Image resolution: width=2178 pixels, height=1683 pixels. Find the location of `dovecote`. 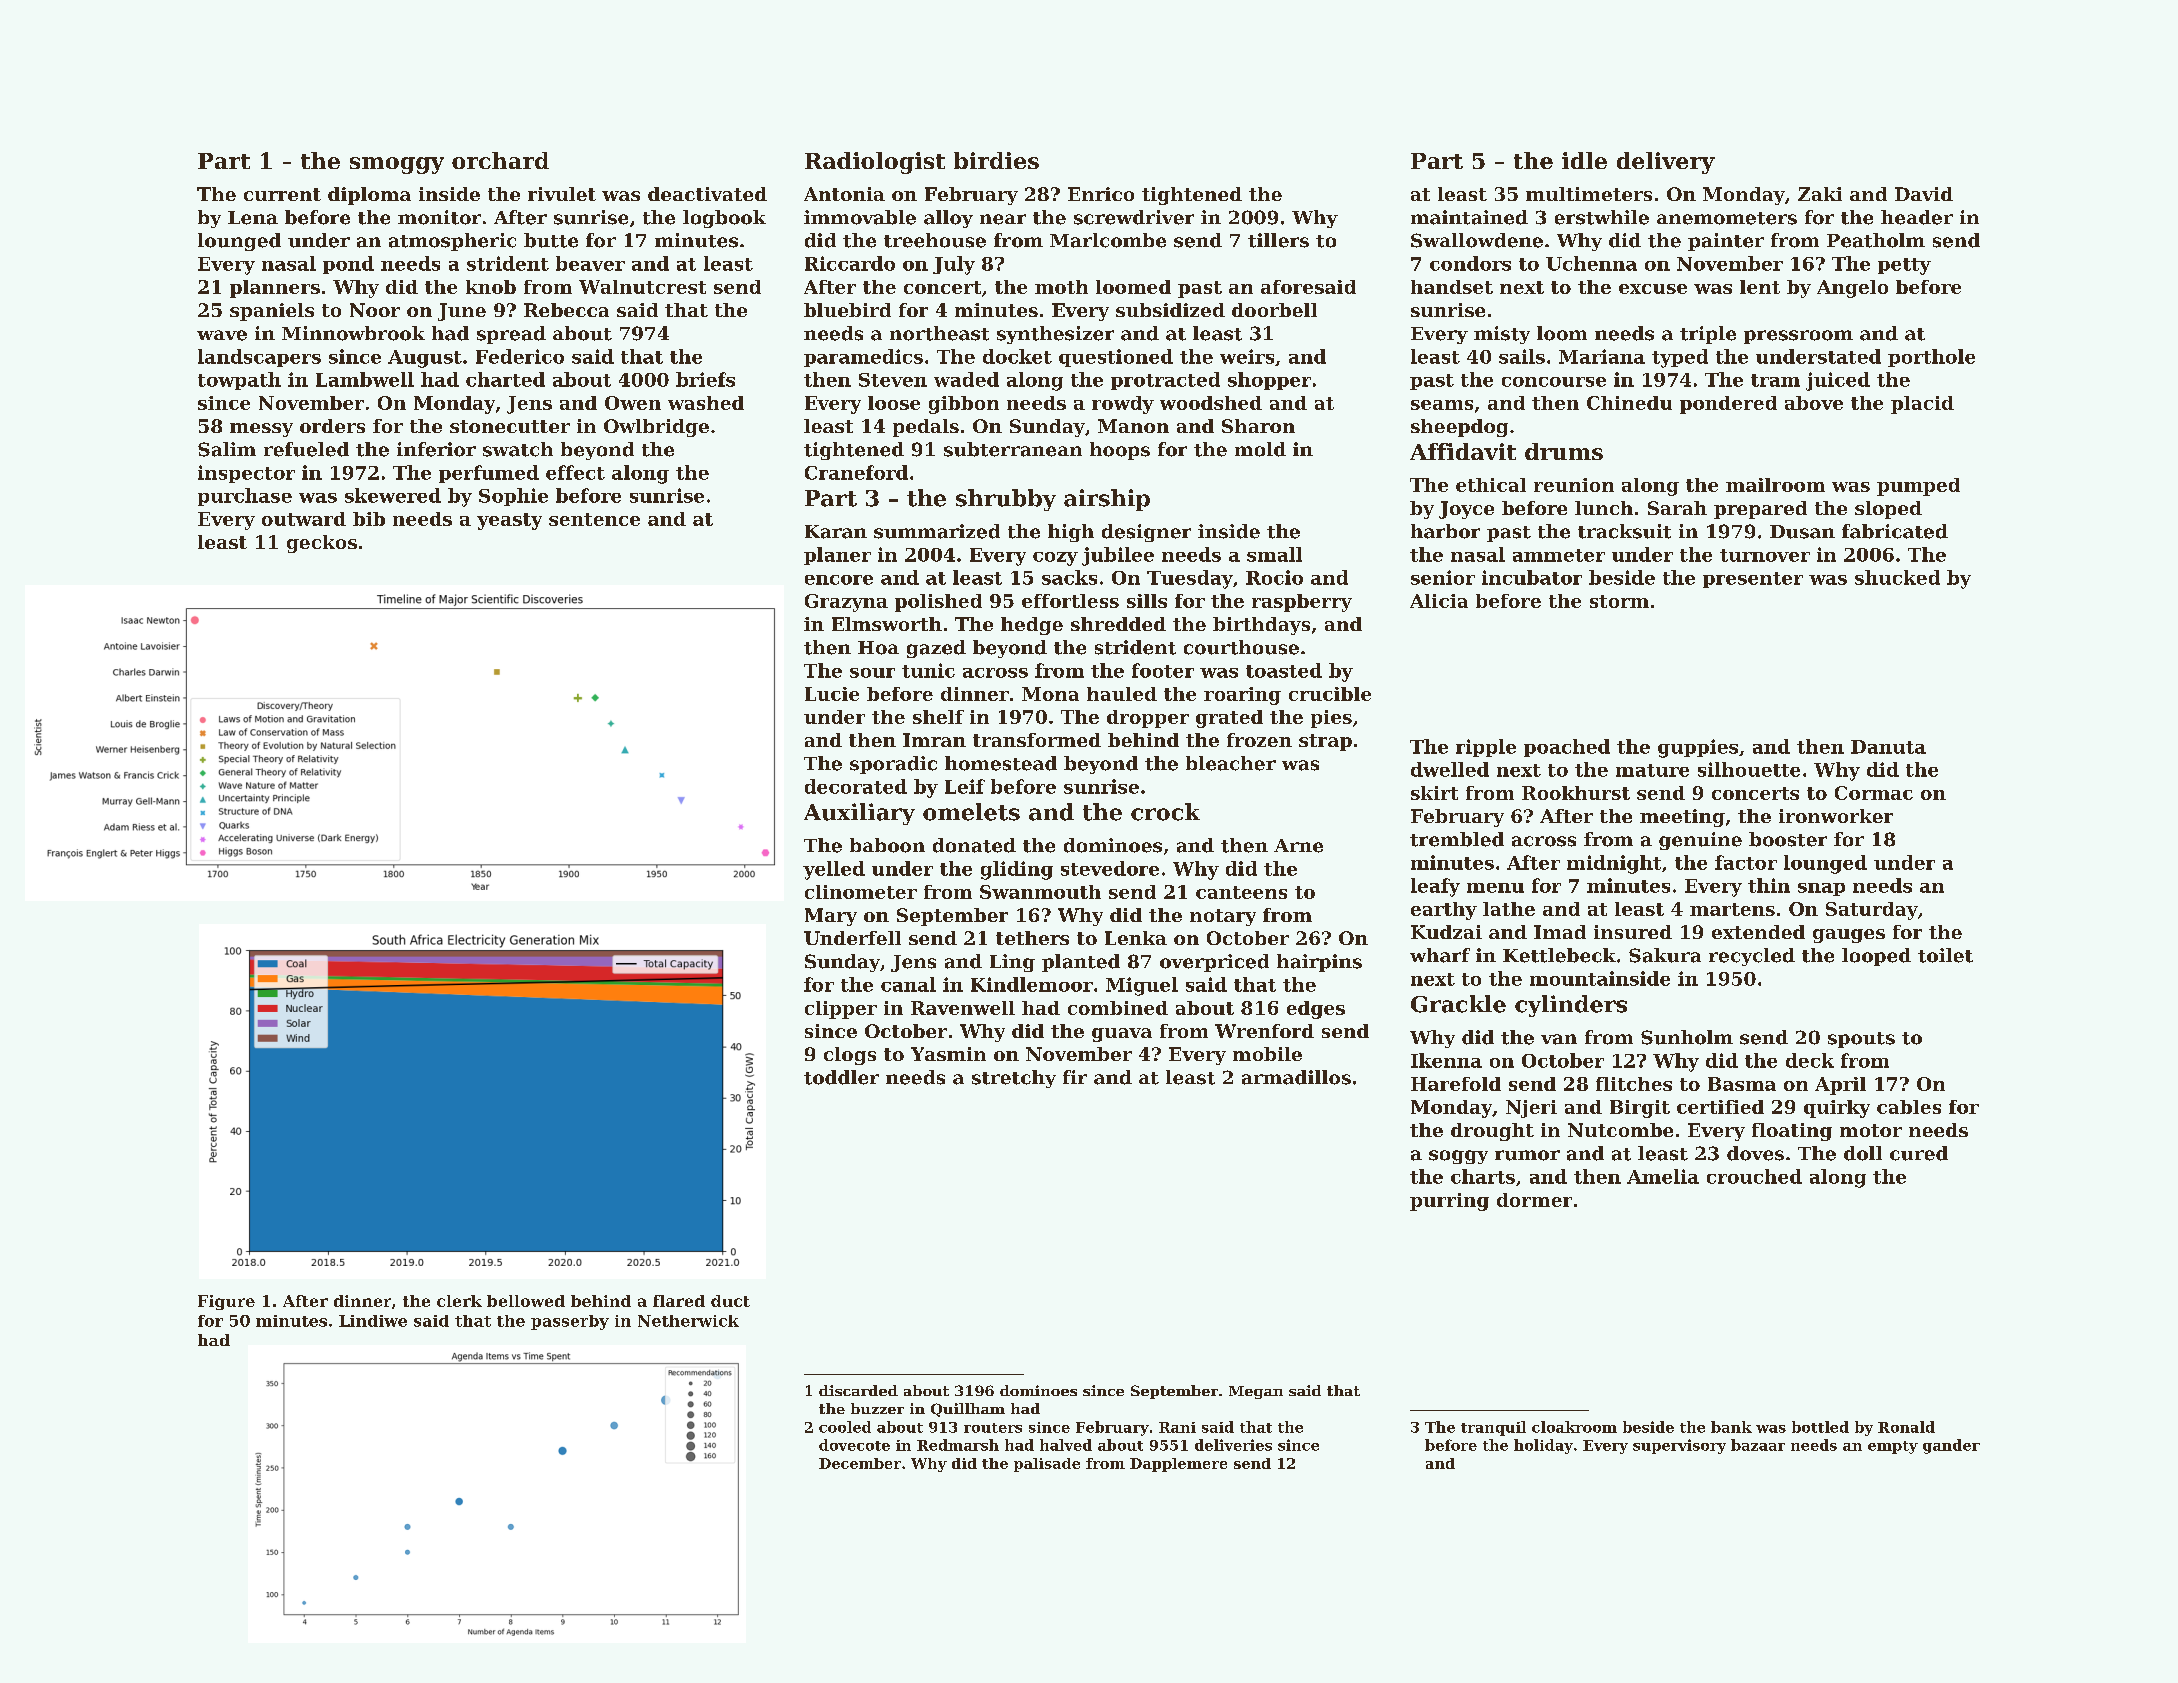

dovecote is located at coordinates (854, 1445).
